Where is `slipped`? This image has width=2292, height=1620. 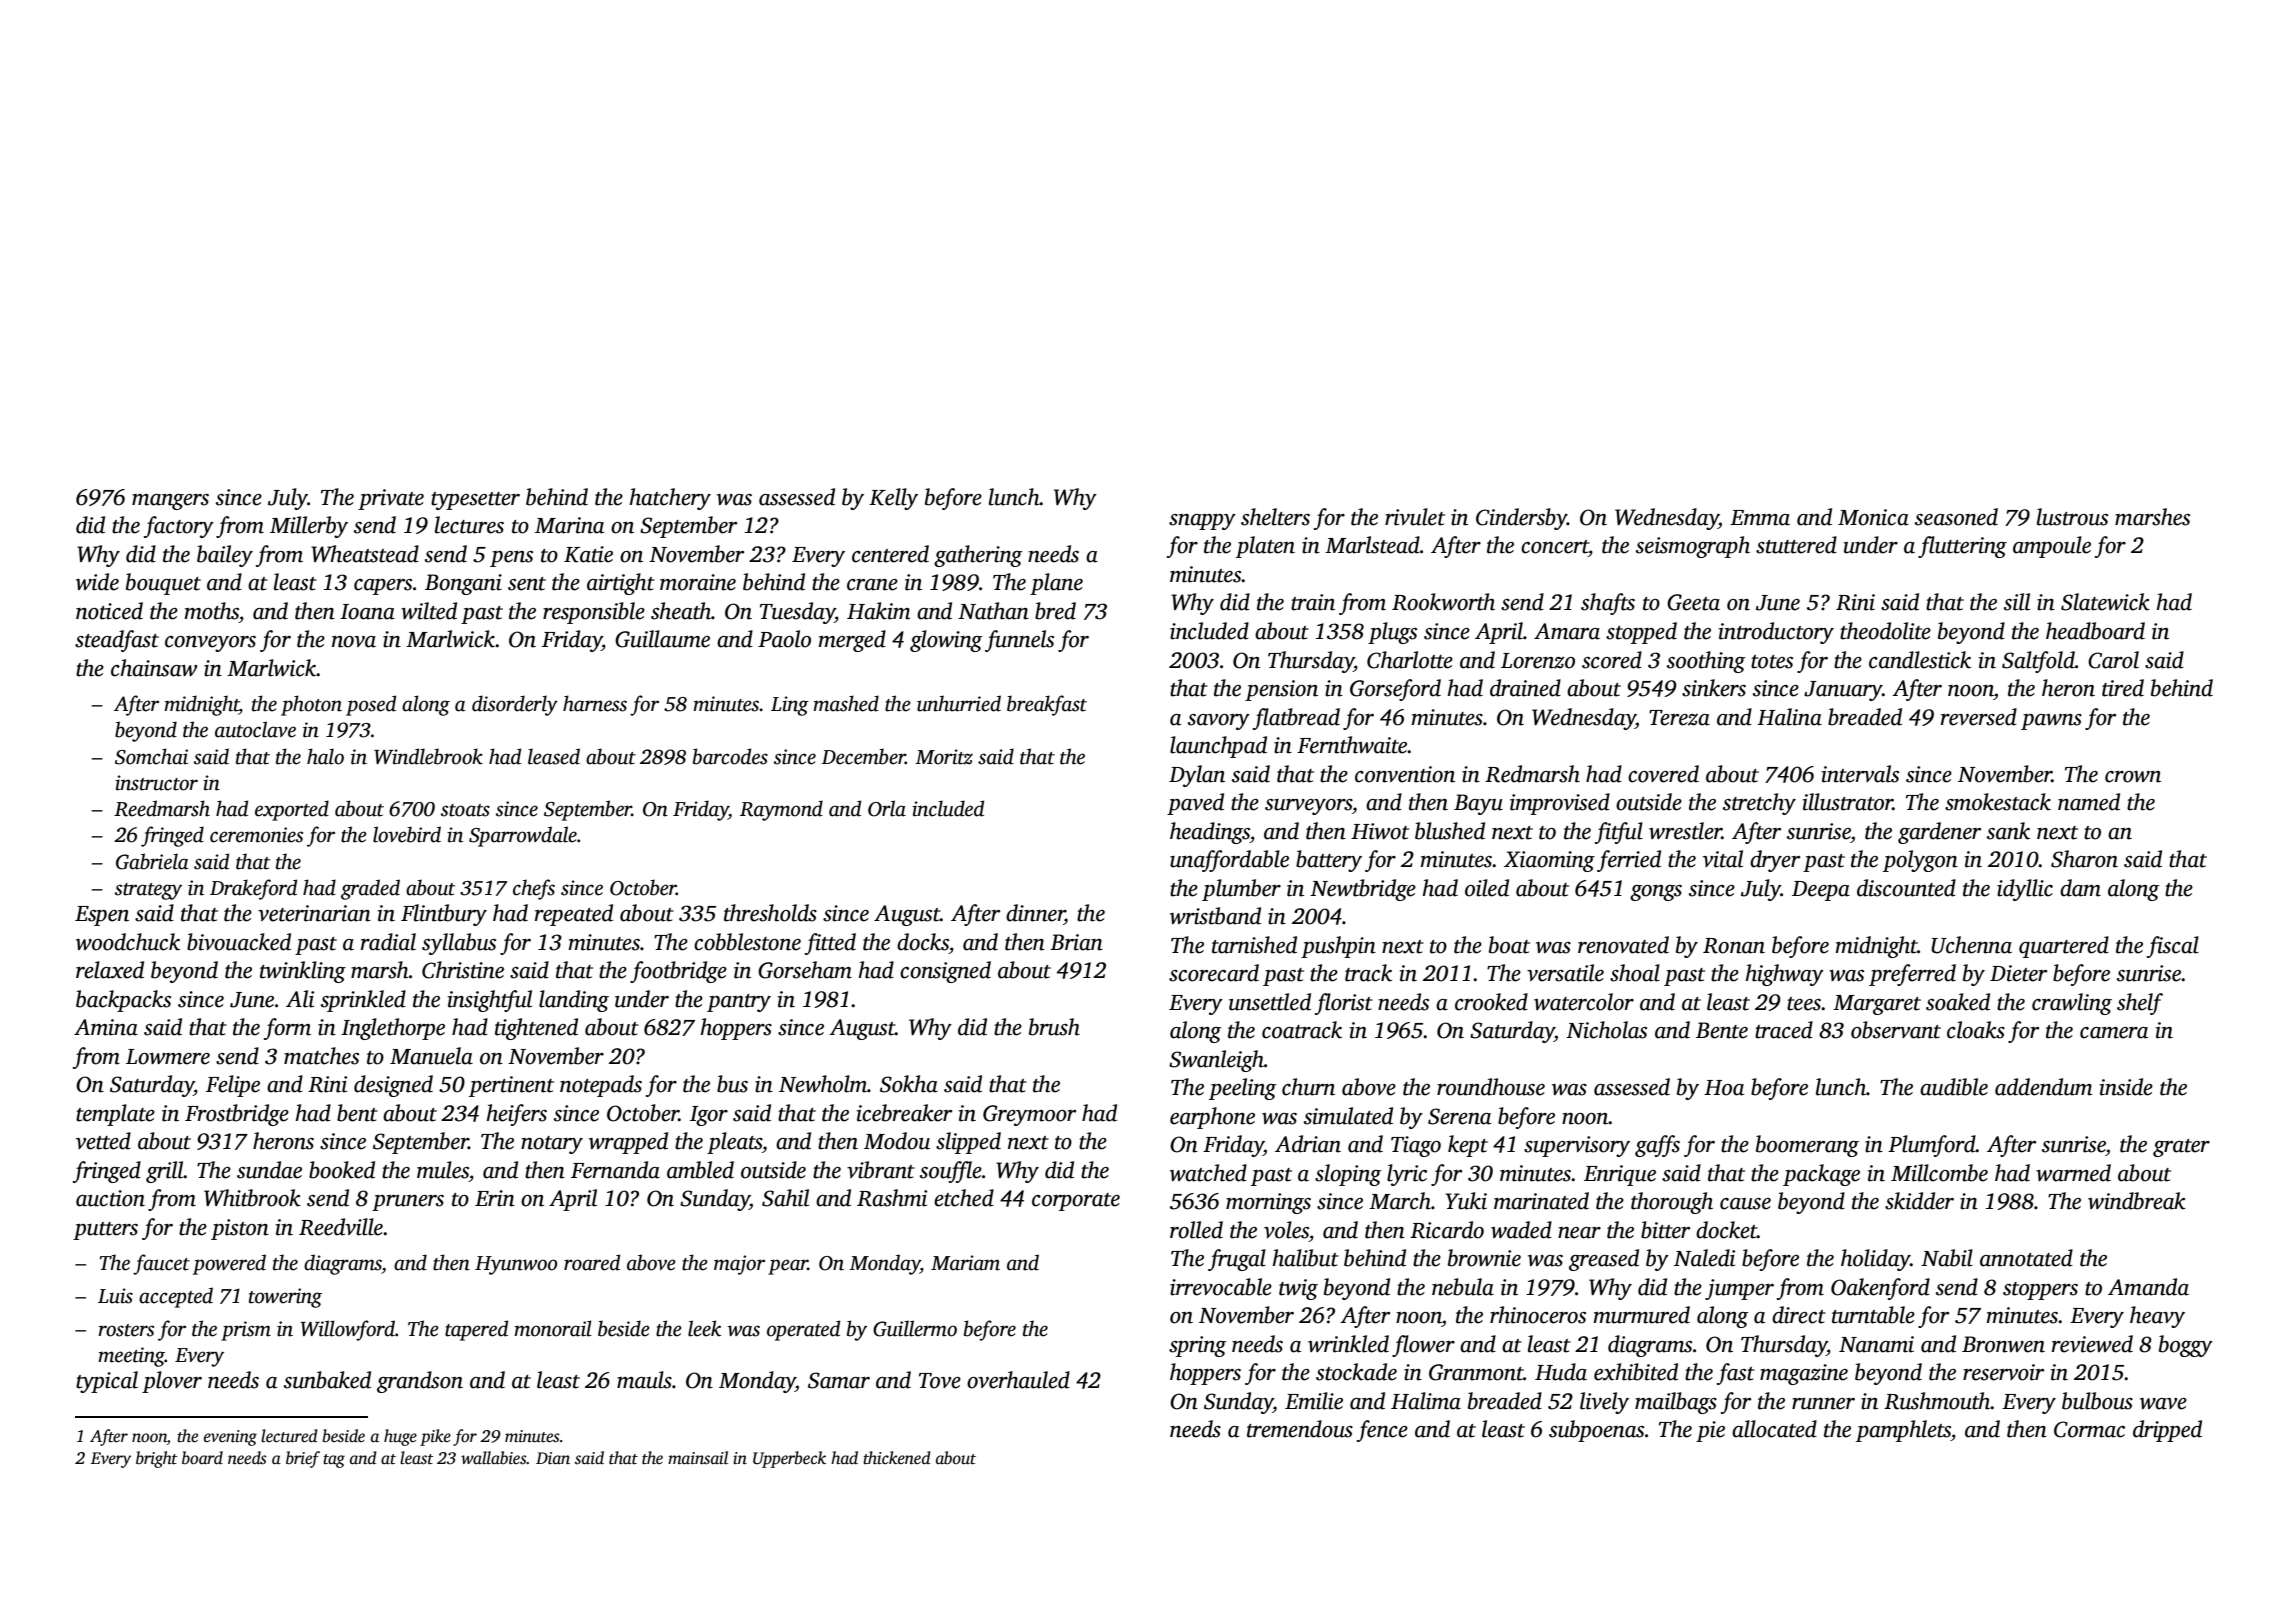
slipped is located at coordinates (968, 1143).
